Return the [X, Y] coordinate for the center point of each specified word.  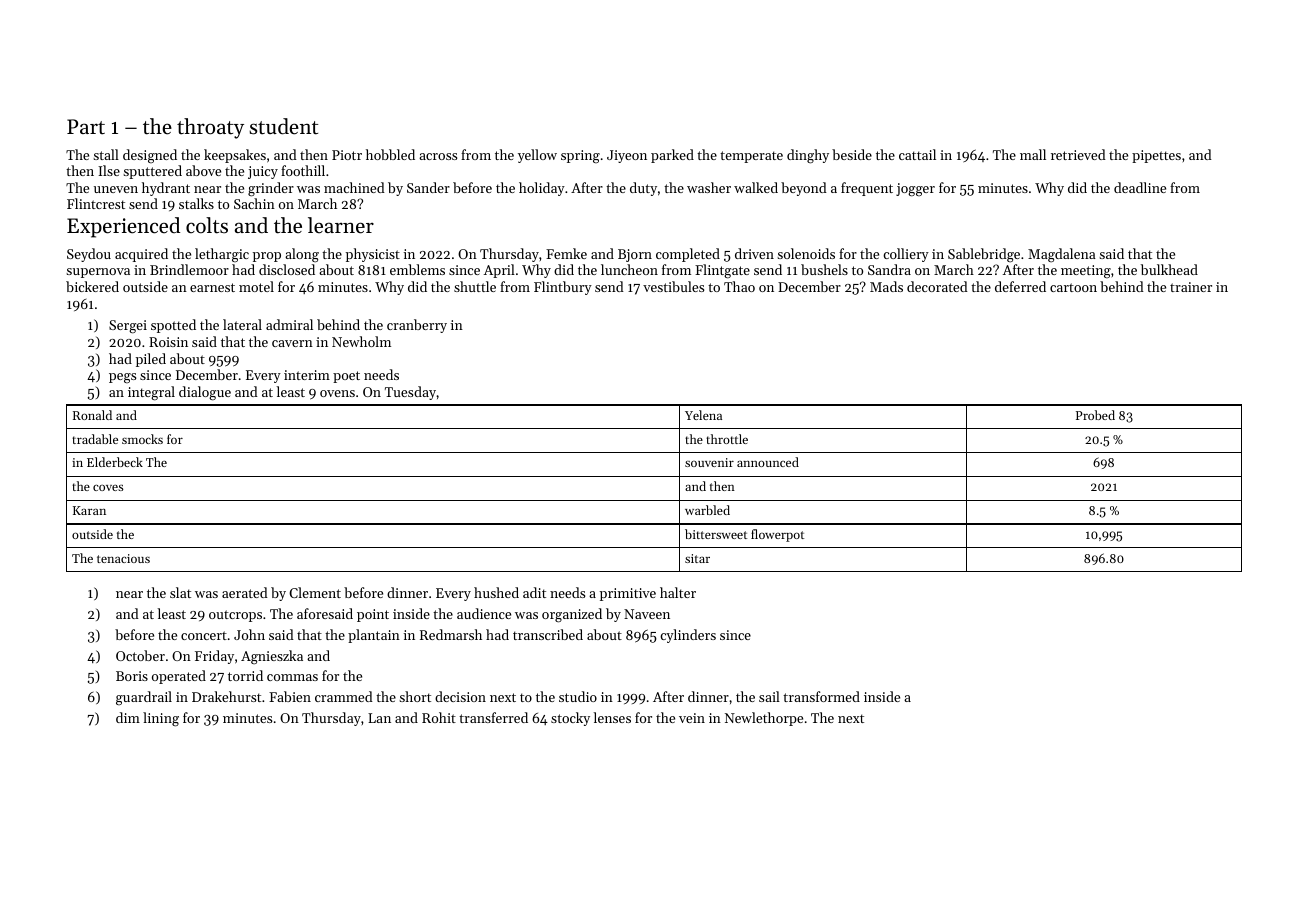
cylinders [688, 636]
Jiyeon [627, 156]
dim [128, 717]
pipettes [1156, 156]
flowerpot [777, 535]
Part [86, 127]
